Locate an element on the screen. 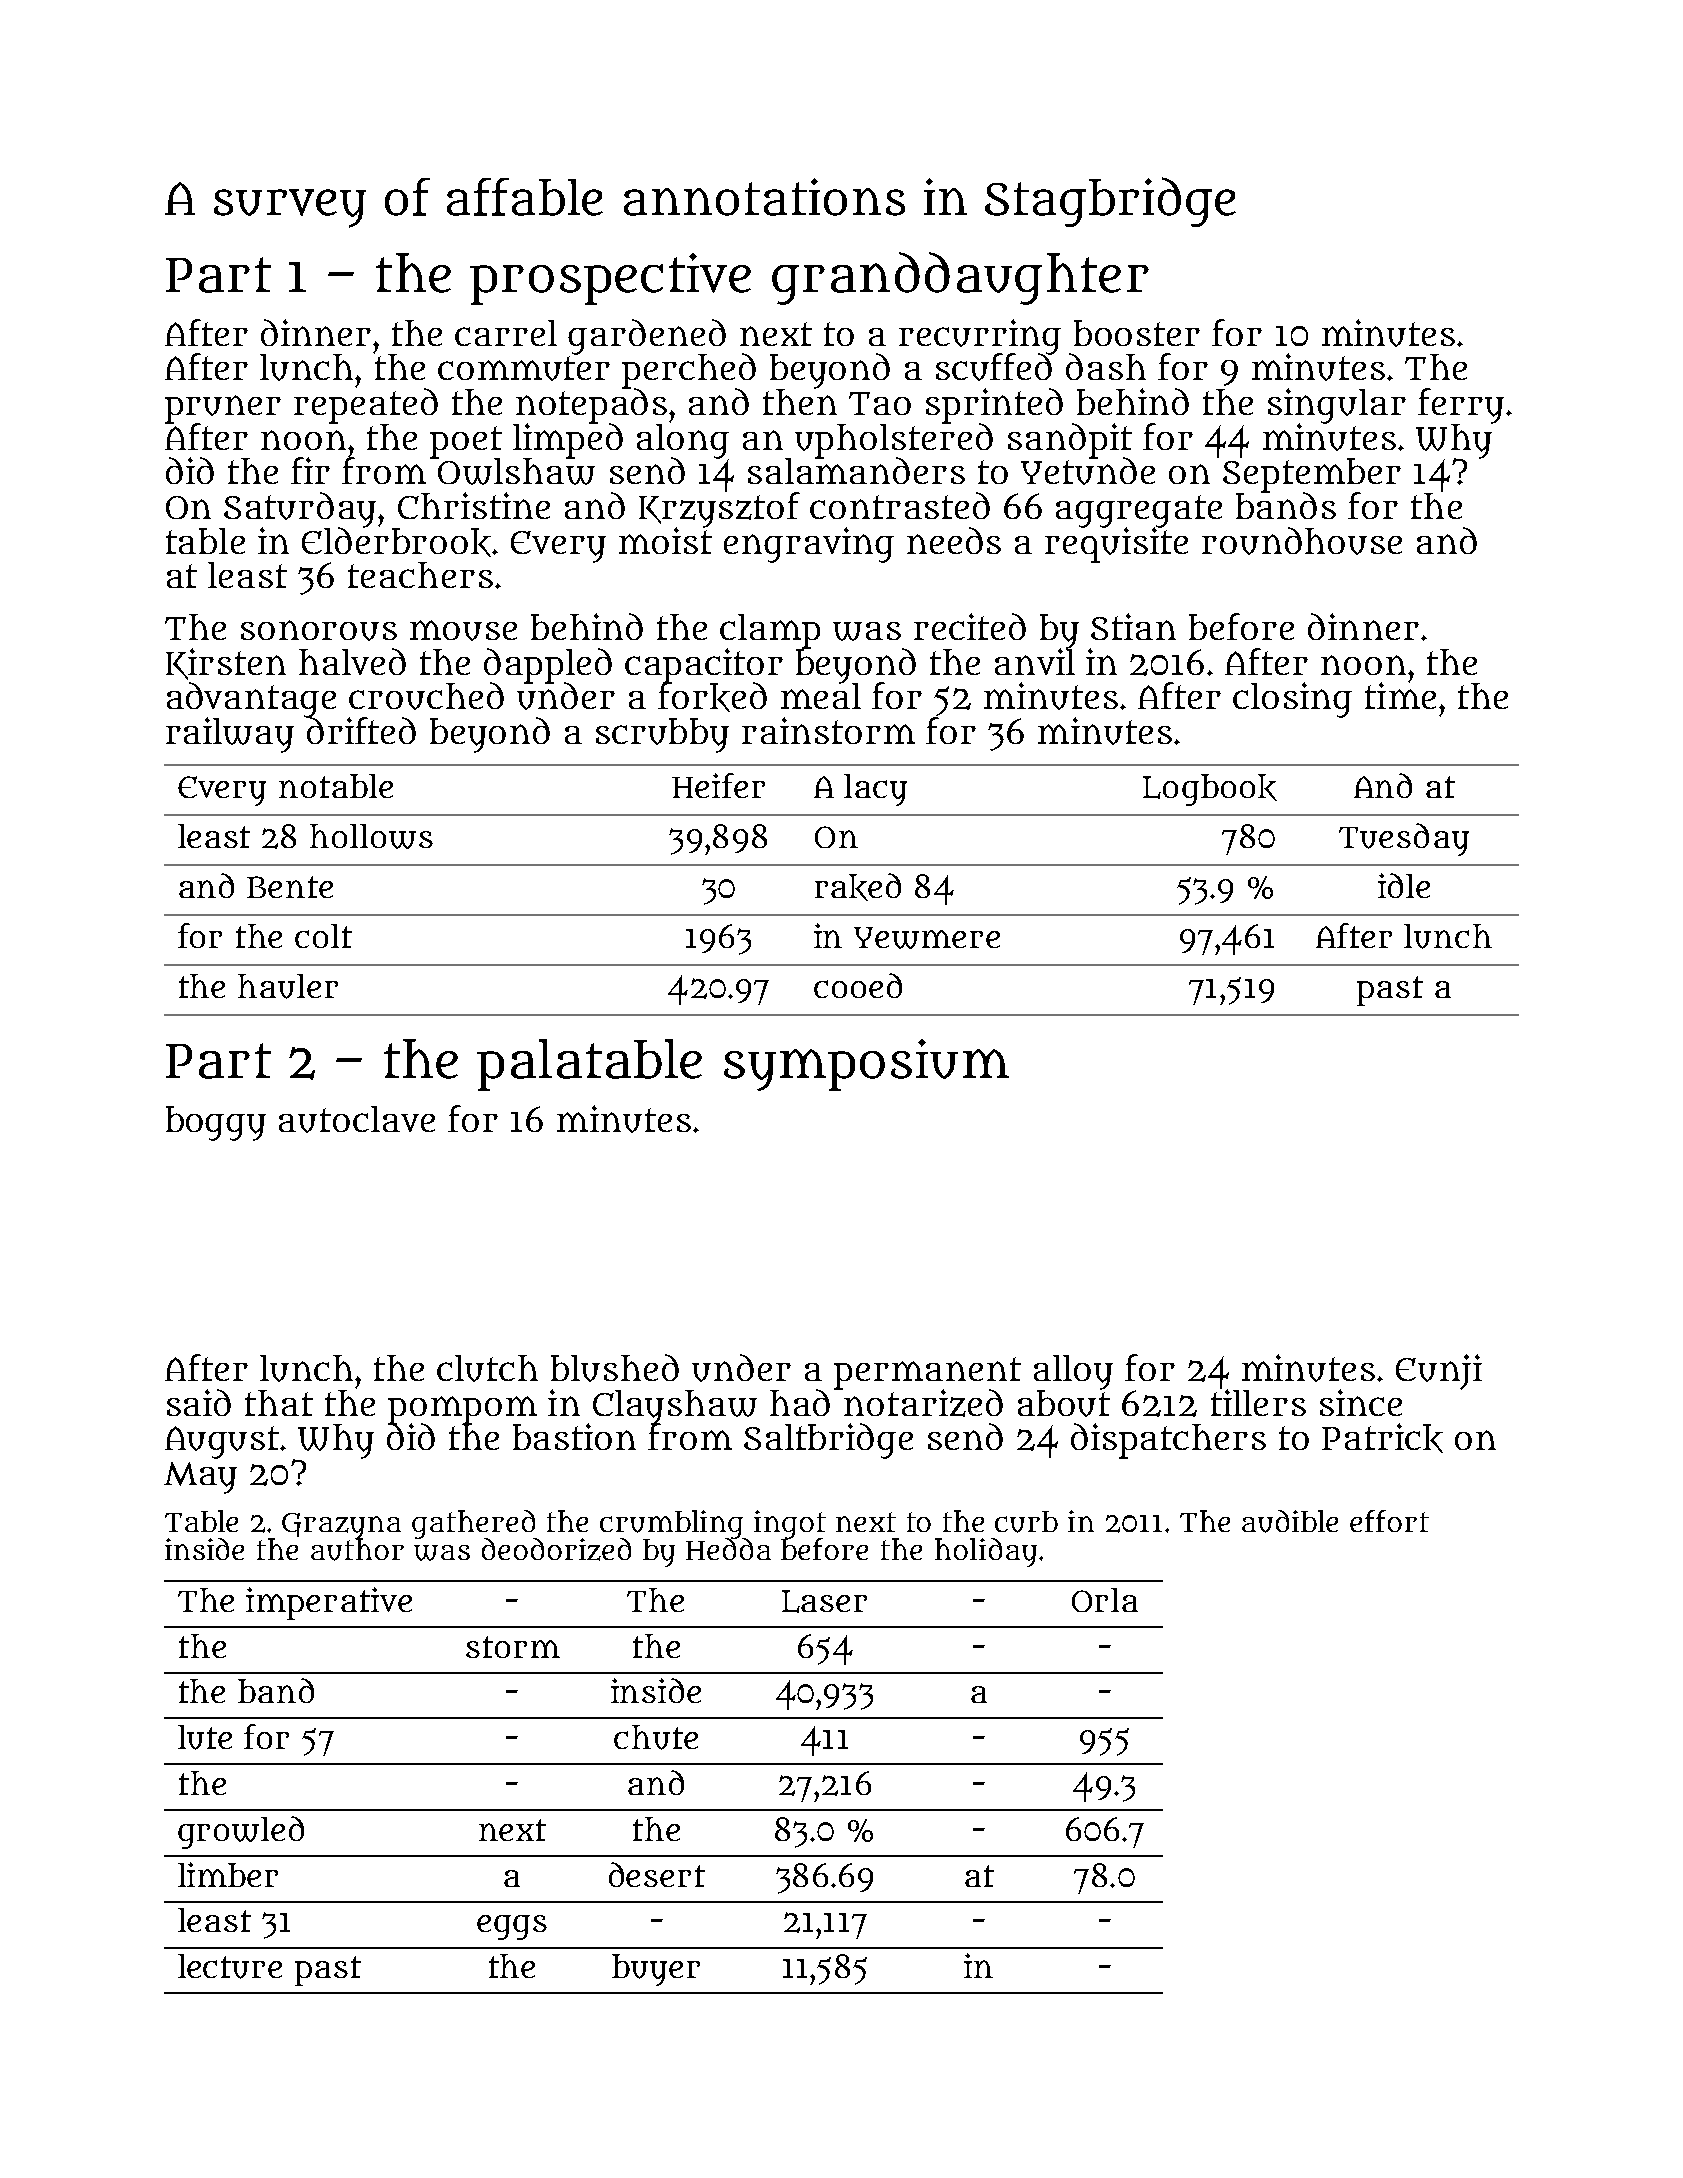  carrel is located at coordinates (506, 333).
